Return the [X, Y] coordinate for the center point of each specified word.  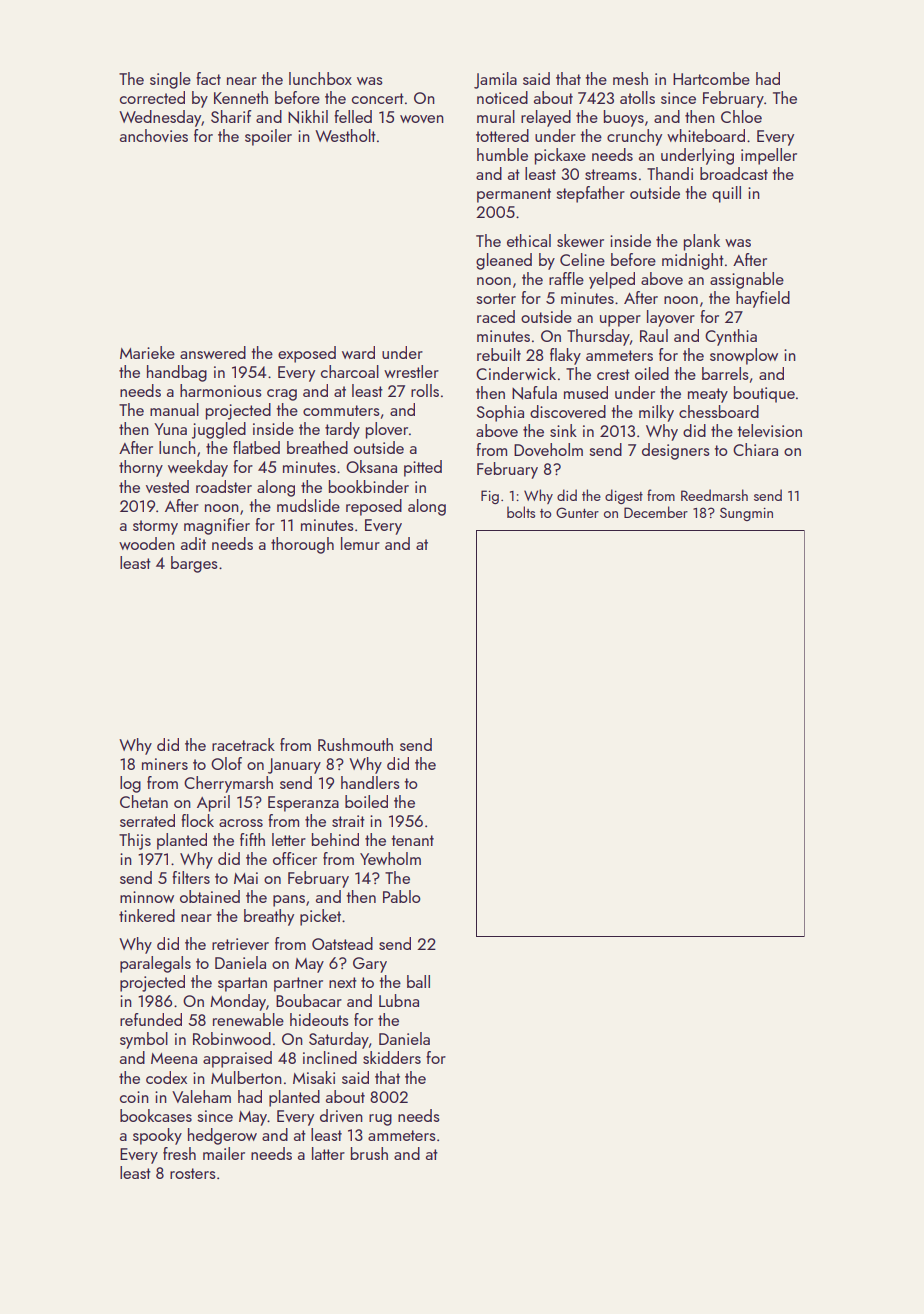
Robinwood [232, 1038]
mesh [630, 78]
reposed [374, 507]
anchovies [154, 135]
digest [624, 496]
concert [378, 98]
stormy [155, 527]
